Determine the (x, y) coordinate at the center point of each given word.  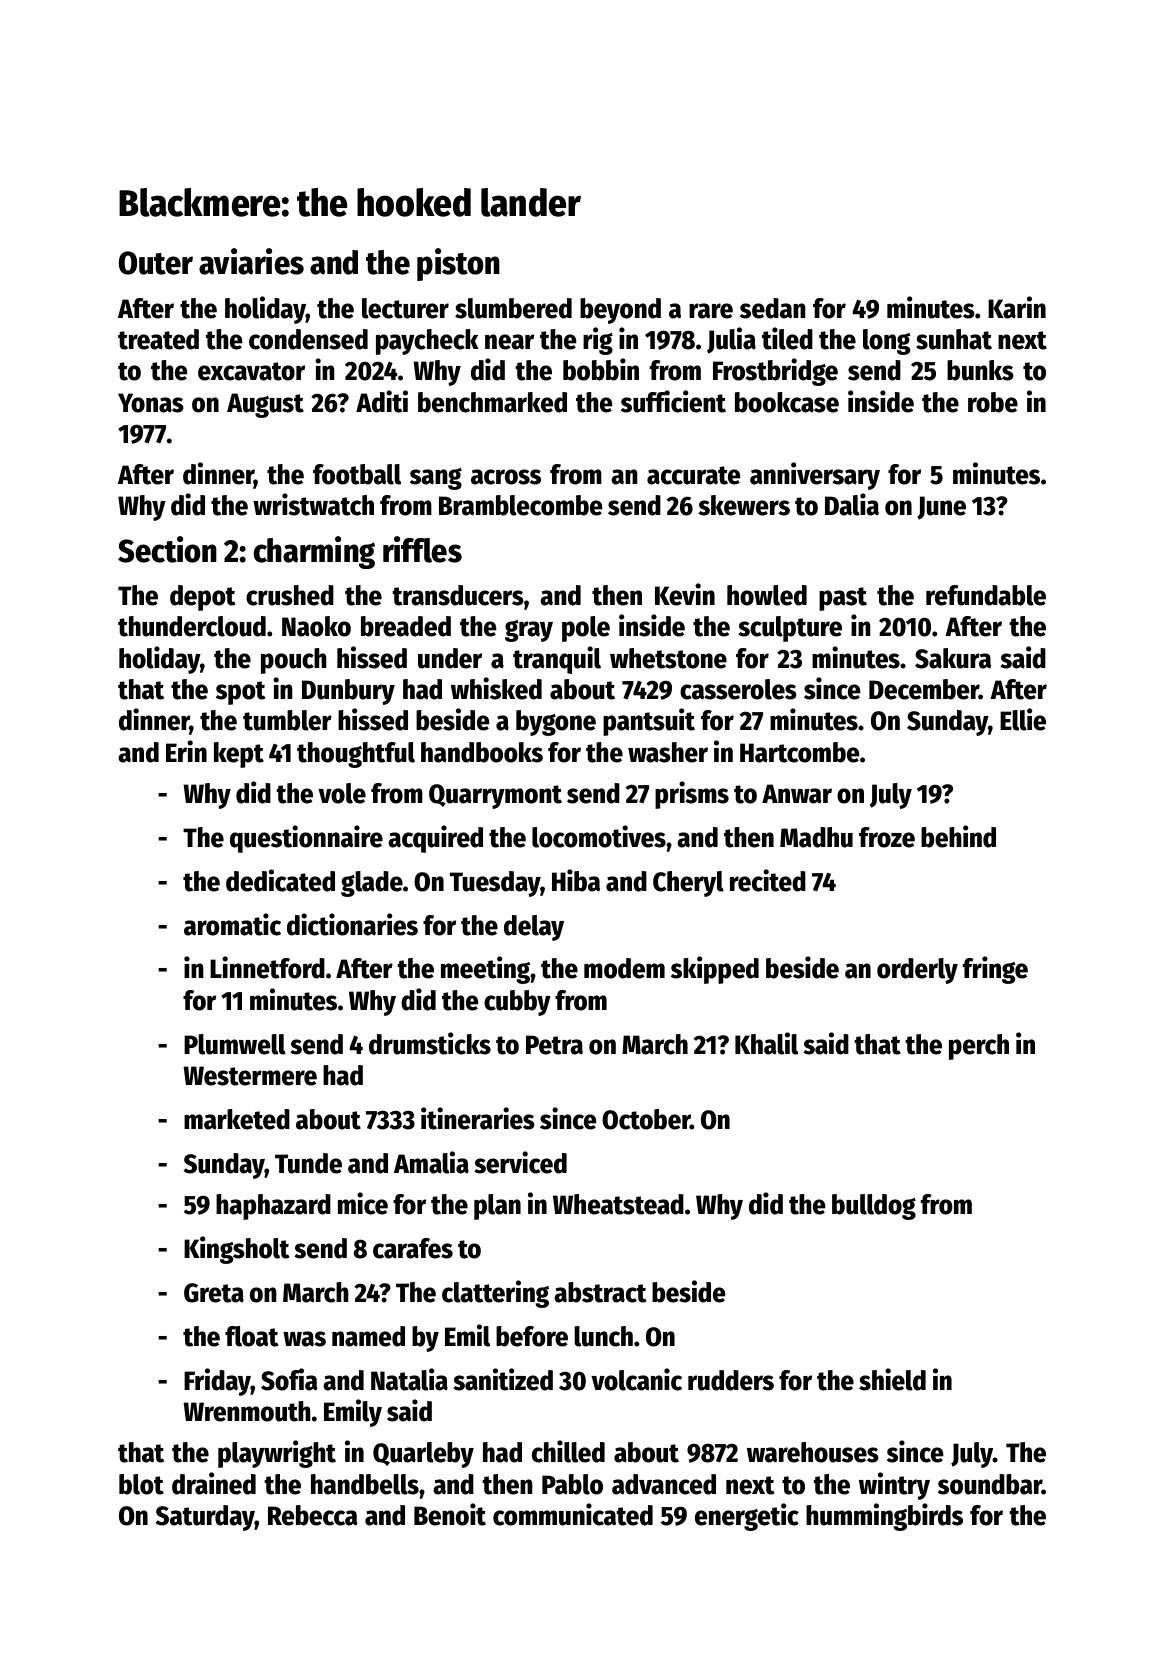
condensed (308, 339)
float (252, 1336)
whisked (496, 688)
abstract (600, 1292)
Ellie (1023, 719)
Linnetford (267, 967)
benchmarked (492, 402)
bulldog (874, 1207)
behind (958, 836)
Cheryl (688, 884)
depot (203, 598)
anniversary (815, 476)
